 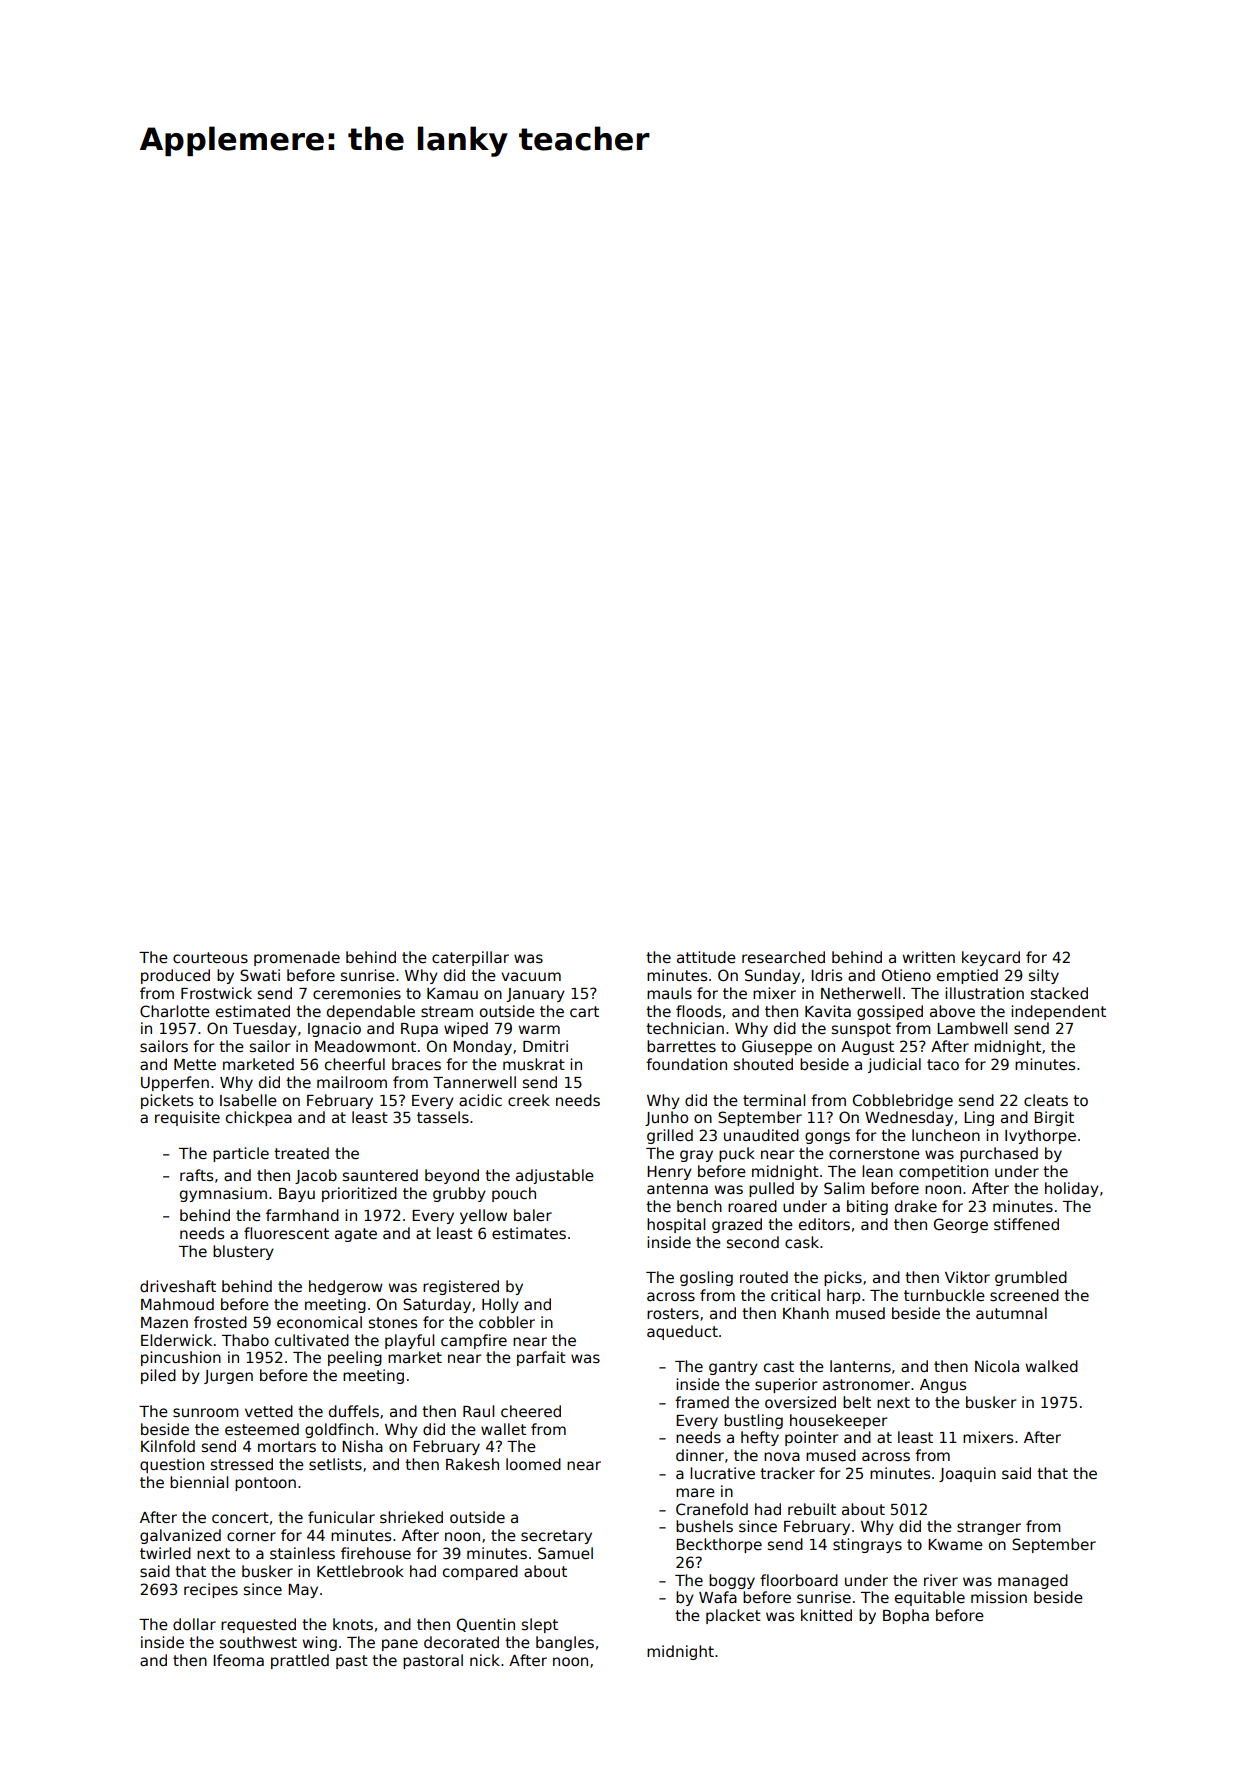 What do you see at coordinates (676, 1225) in the screenshot?
I see `hospital` at bounding box center [676, 1225].
